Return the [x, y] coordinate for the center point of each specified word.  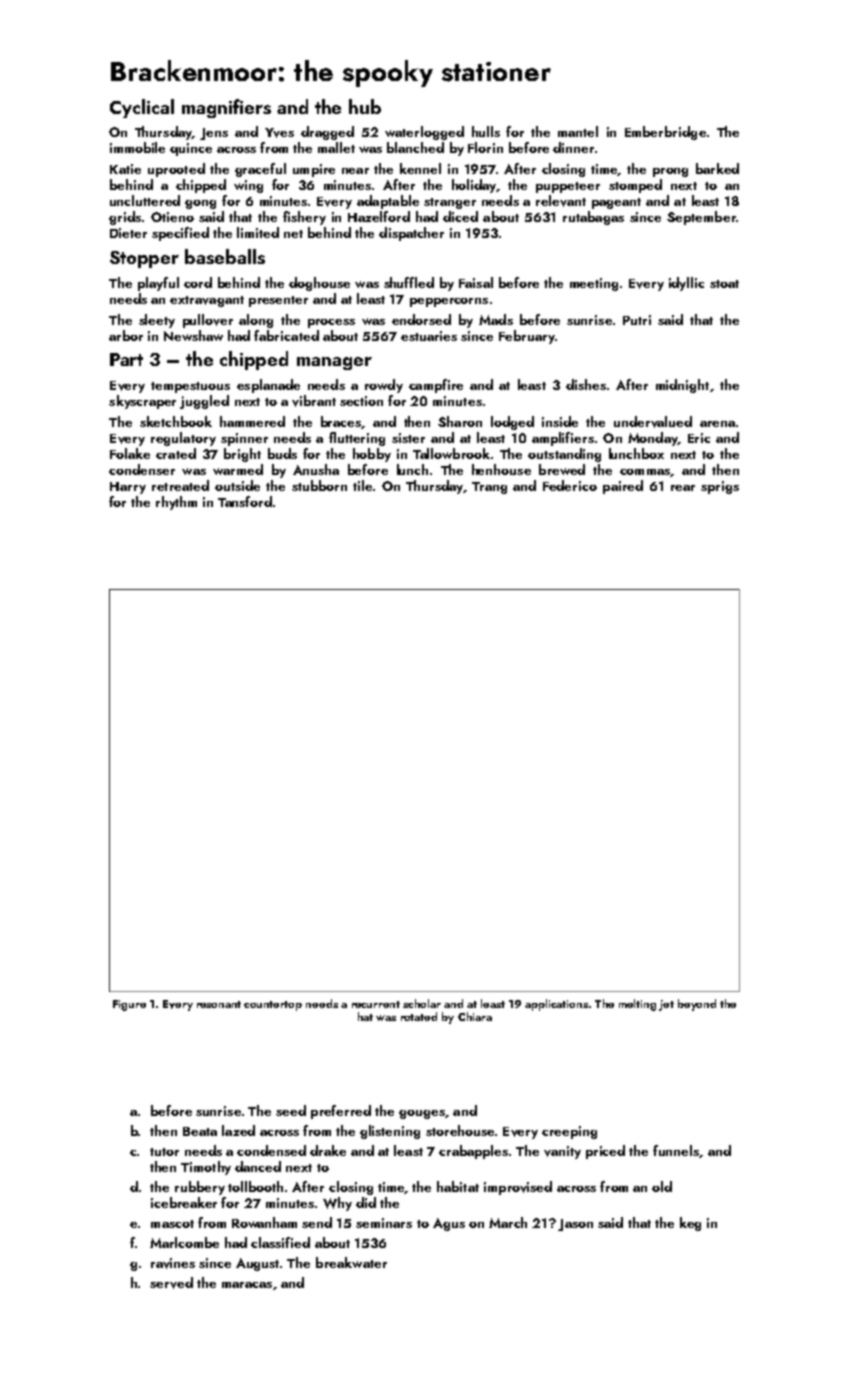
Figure [129, 1005]
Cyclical [142, 108]
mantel [578, 131]
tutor [164, 1152]
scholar [422, 1003]
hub [365, 106]
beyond [697, 1005]
